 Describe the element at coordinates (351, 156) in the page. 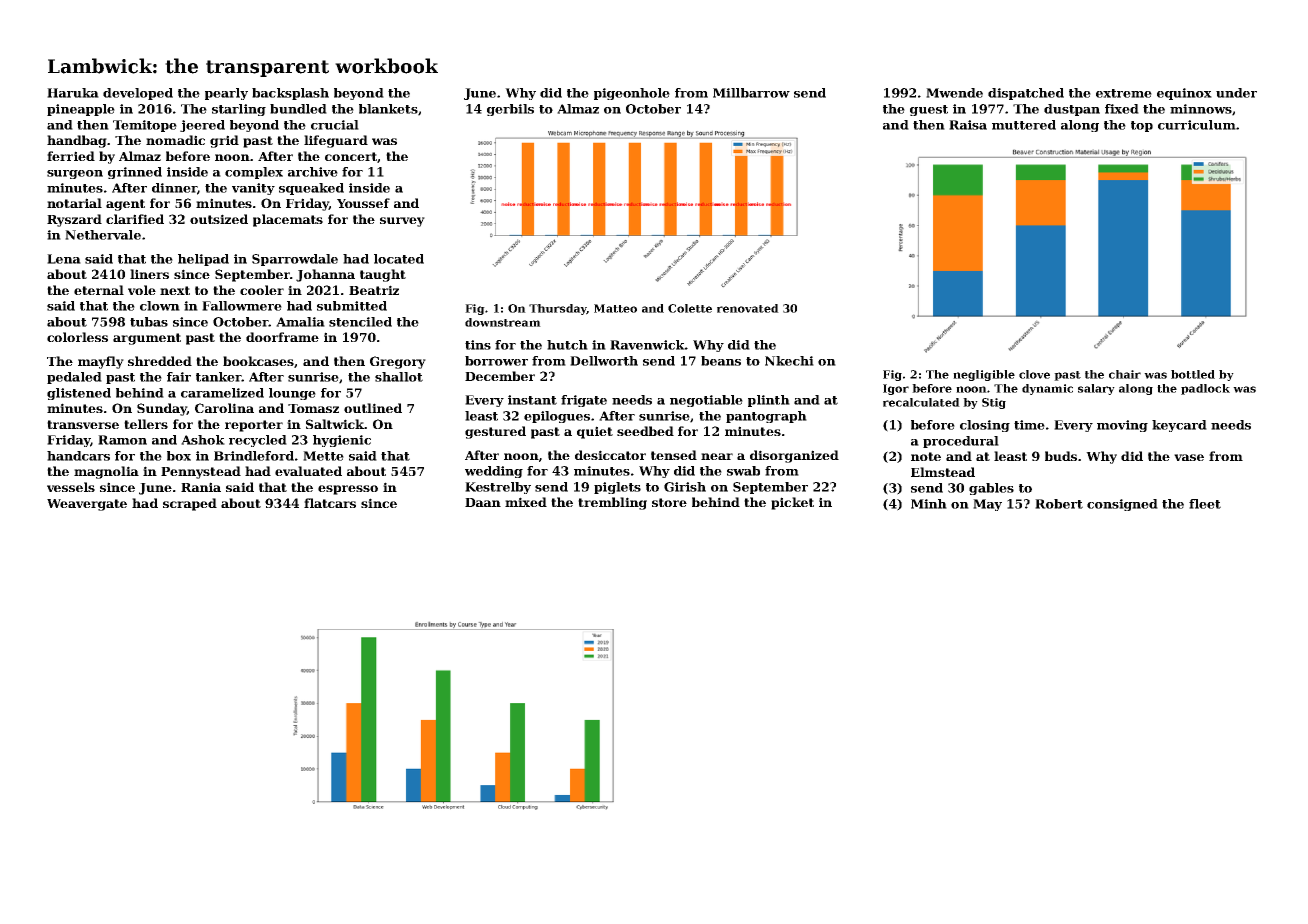

I see `concert` at that location.
